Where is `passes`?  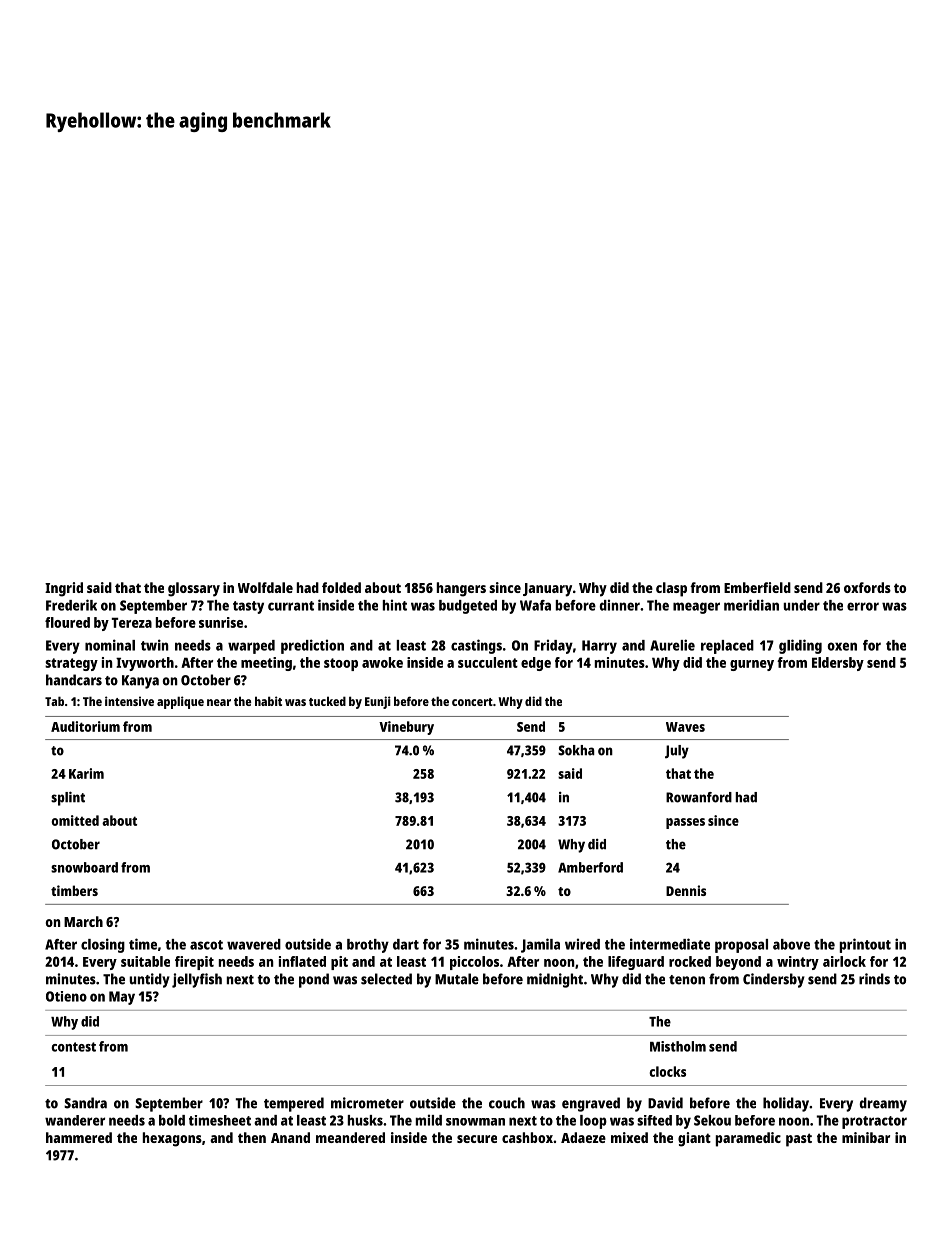 passes is located at coordinates (685, 823).
